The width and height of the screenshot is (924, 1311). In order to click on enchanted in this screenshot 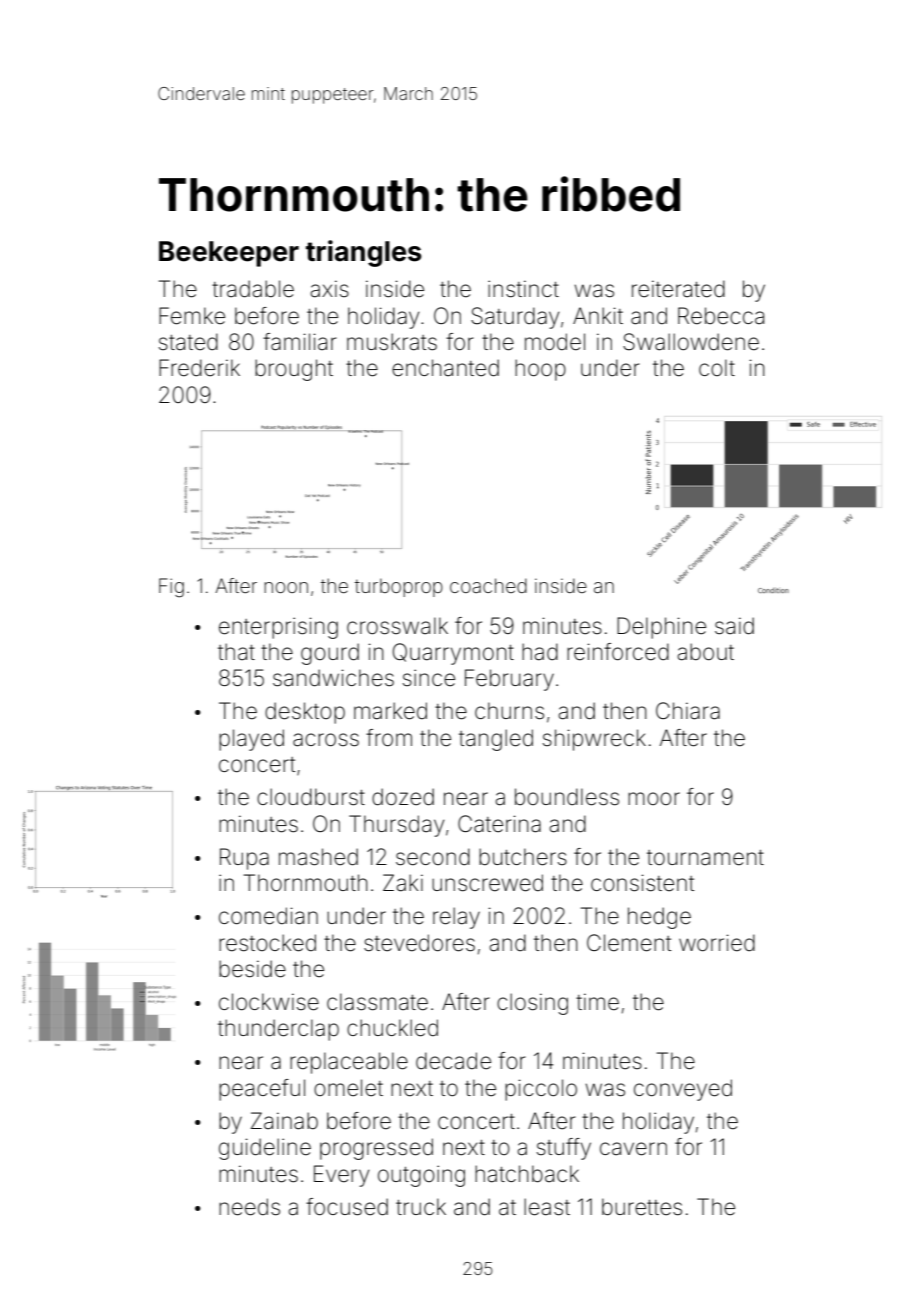, I will do `click(445, 368)`.
